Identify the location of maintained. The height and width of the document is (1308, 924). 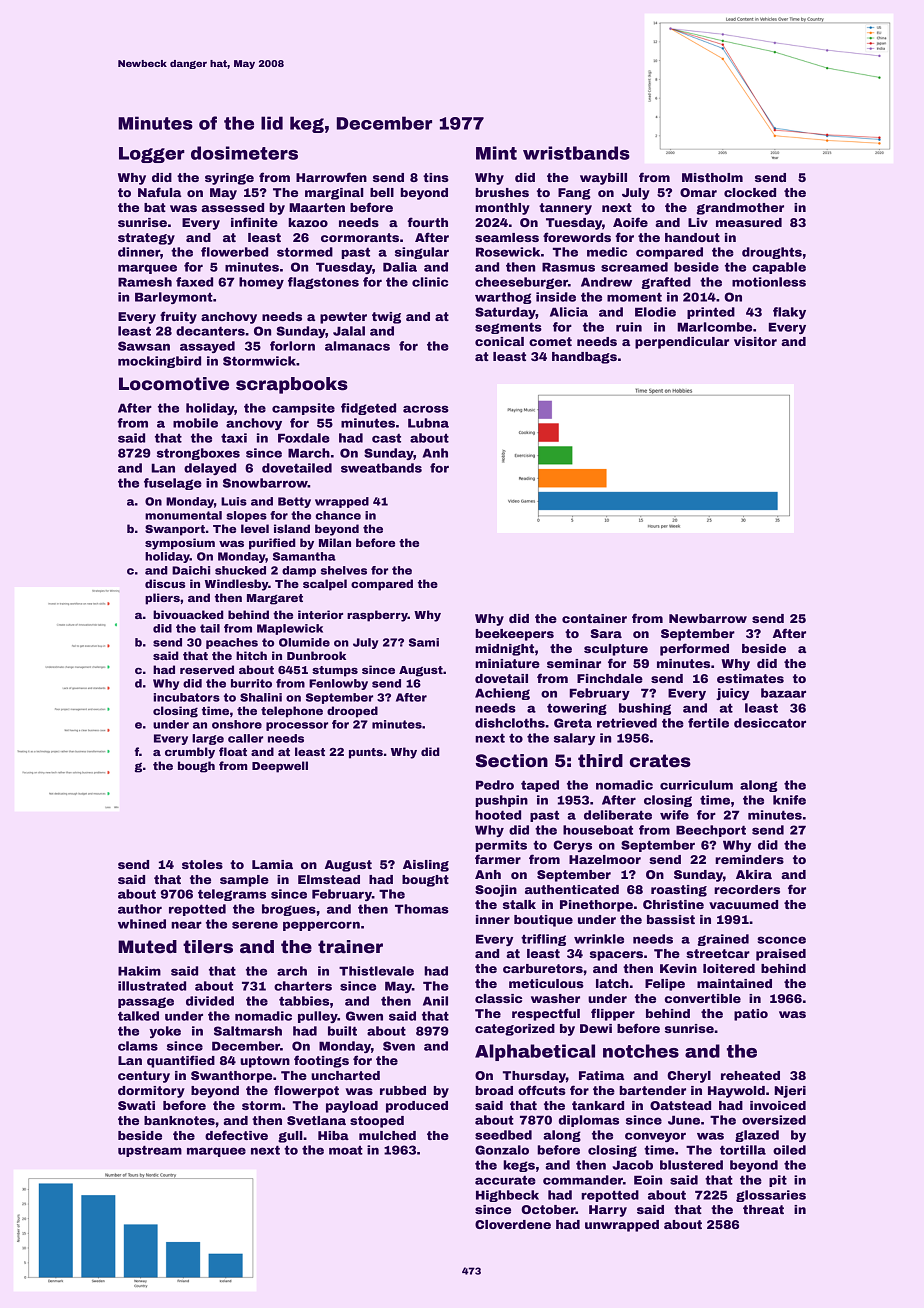
(734, 983).
